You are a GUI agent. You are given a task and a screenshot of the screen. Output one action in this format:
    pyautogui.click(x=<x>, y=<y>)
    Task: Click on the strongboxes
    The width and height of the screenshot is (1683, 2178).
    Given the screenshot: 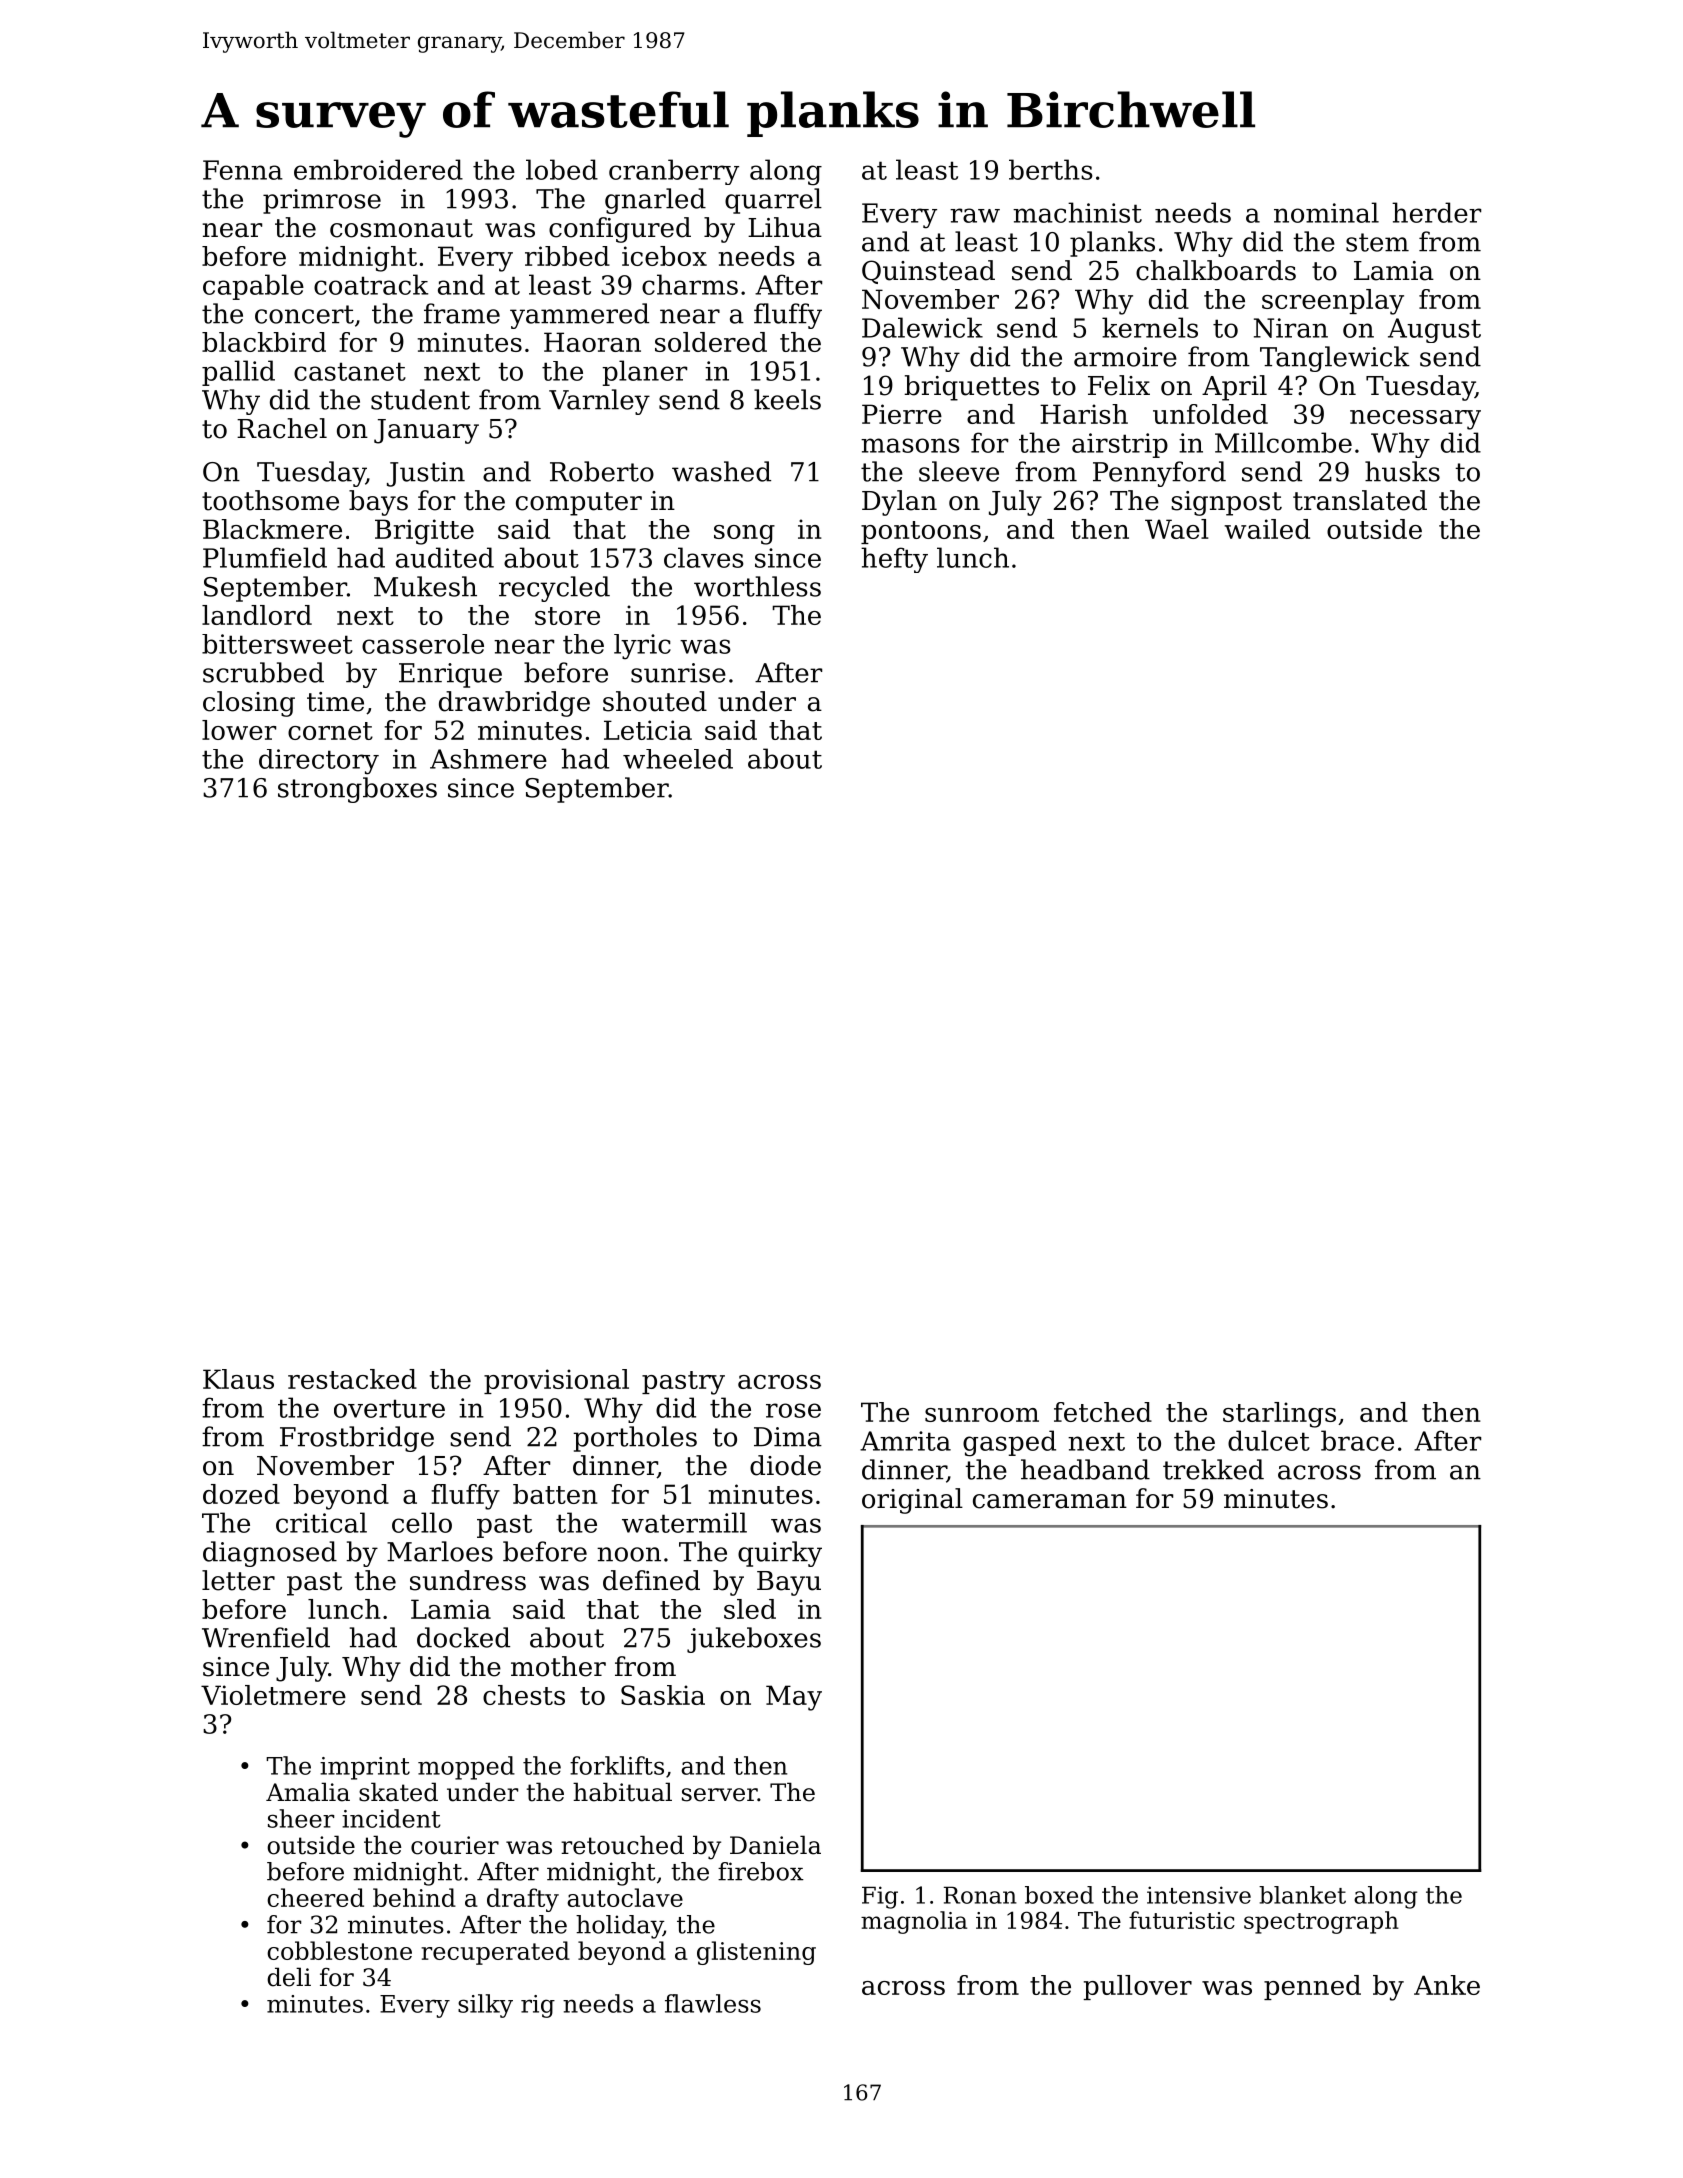 What is the action you would take?
    pyautogui.click(x=357, y=790)
